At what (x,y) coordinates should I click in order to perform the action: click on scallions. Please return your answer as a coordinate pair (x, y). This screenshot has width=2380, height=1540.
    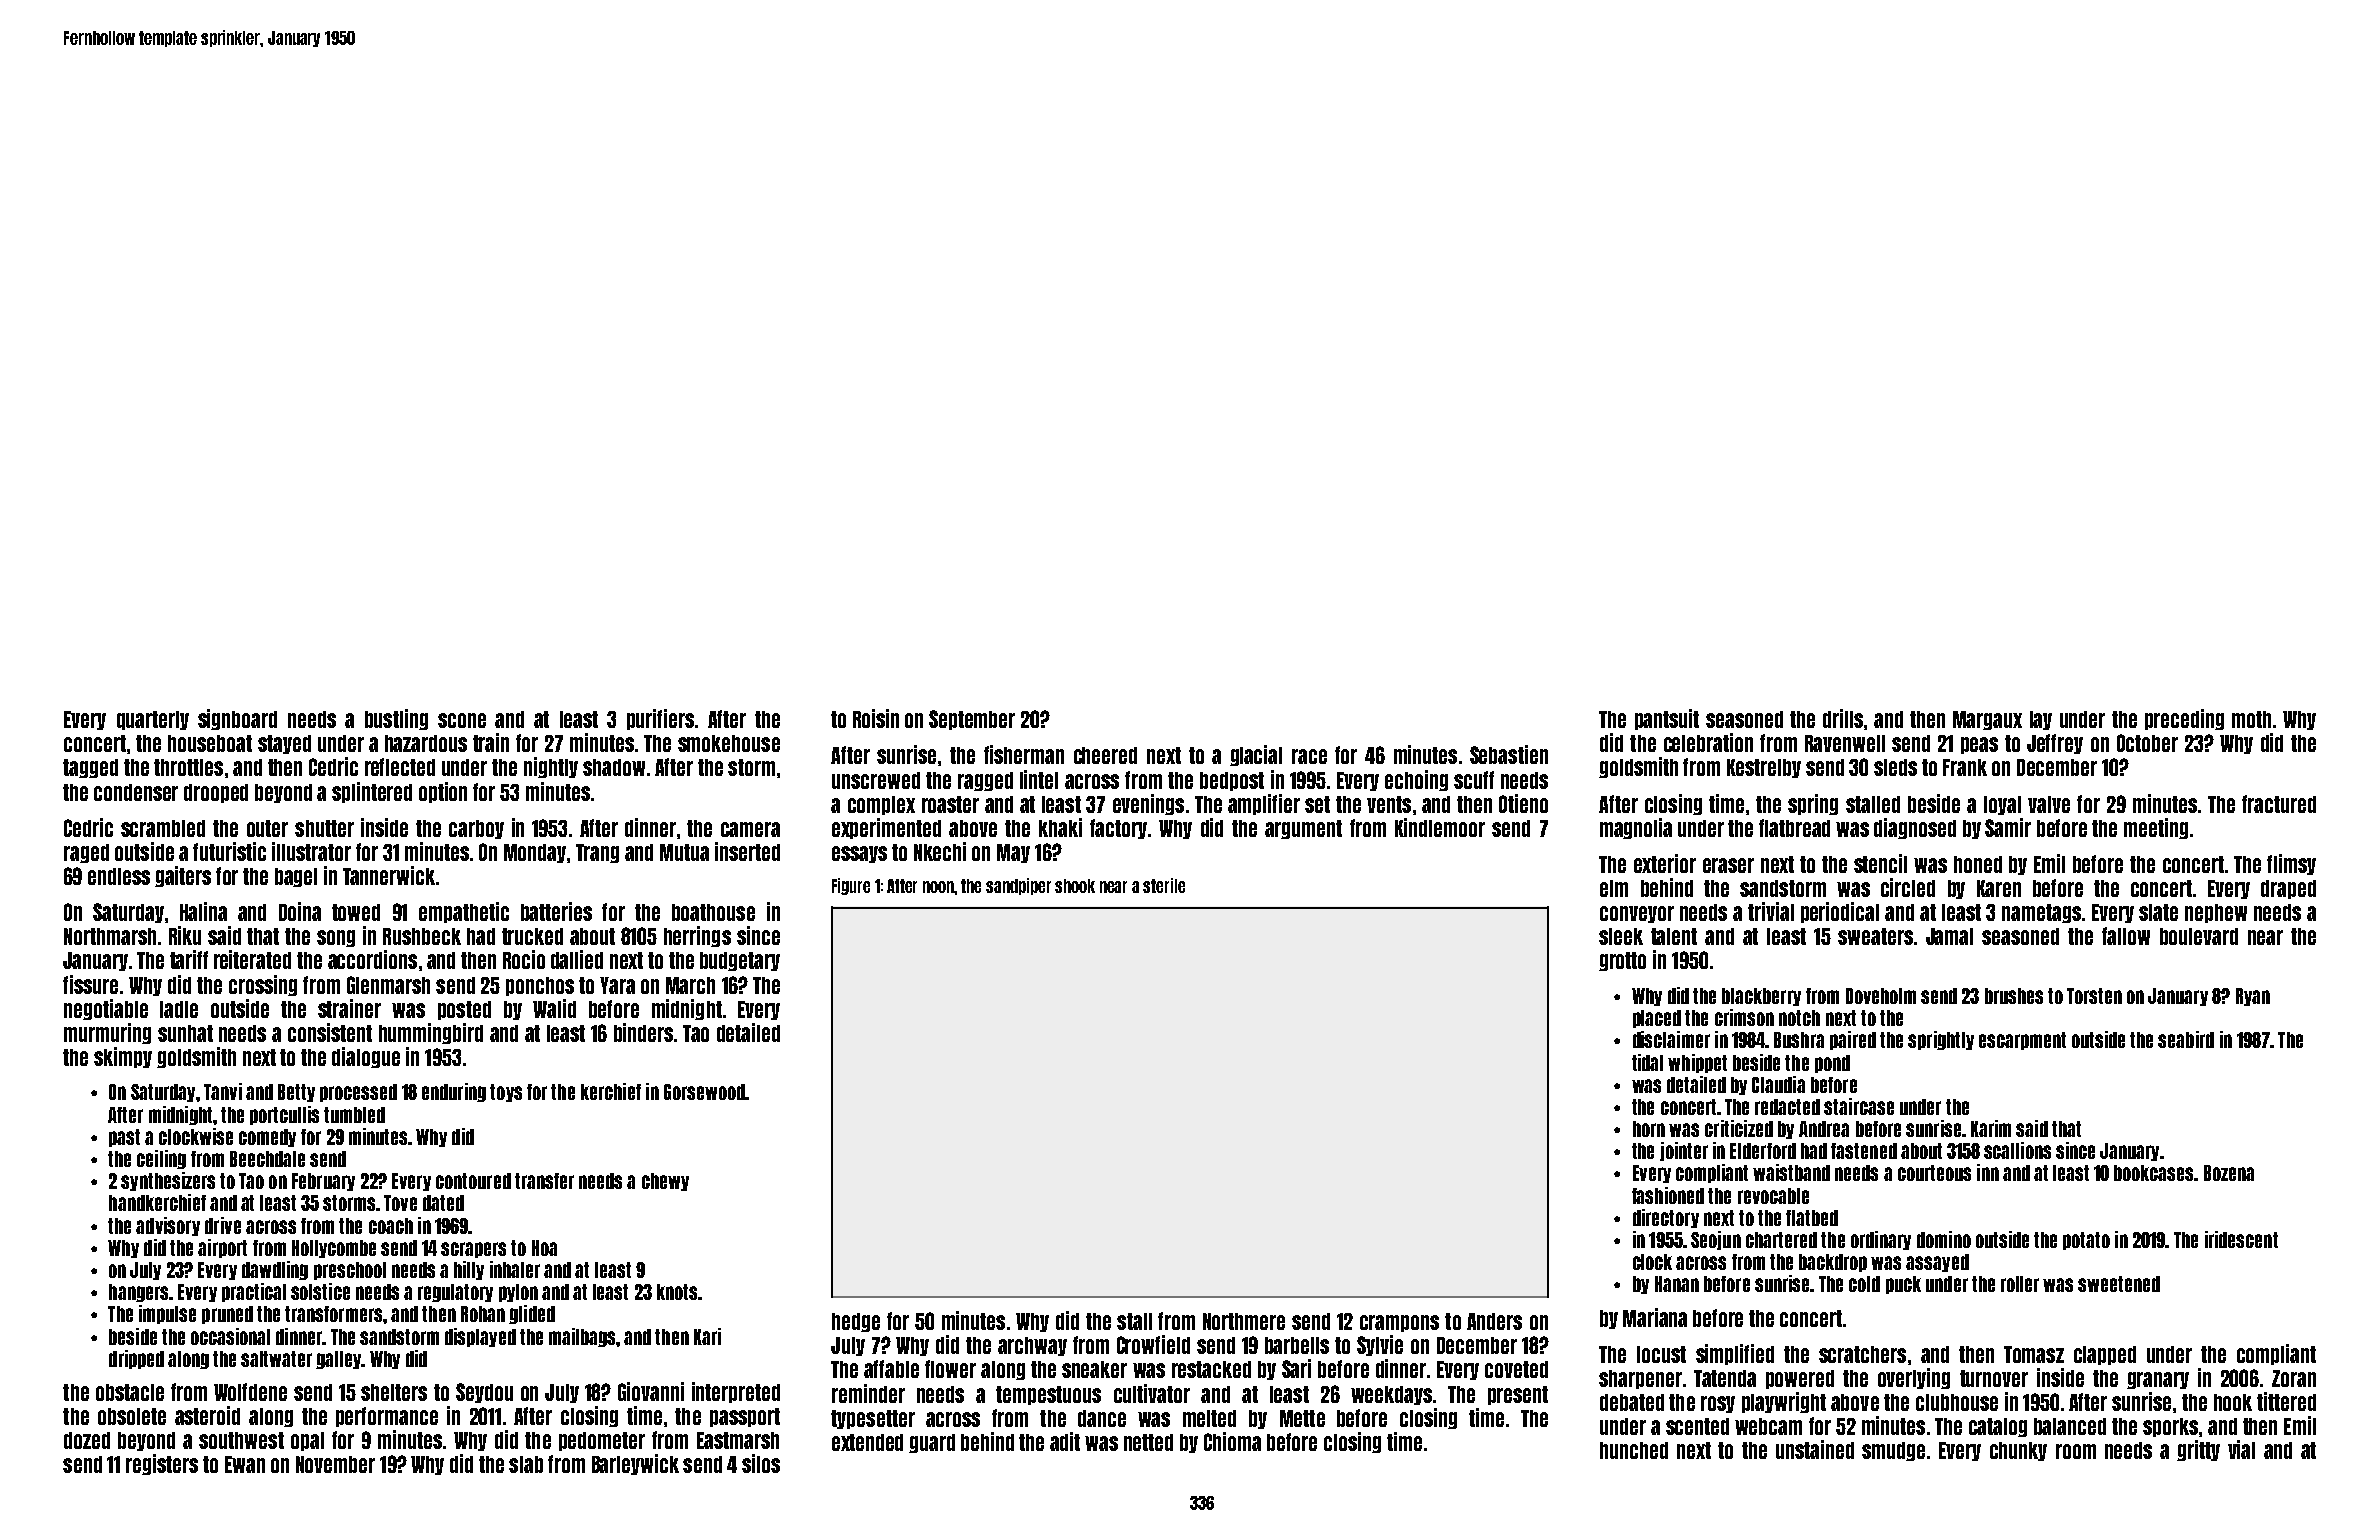
    Looking at the image, I should click on (2017, 1150).
